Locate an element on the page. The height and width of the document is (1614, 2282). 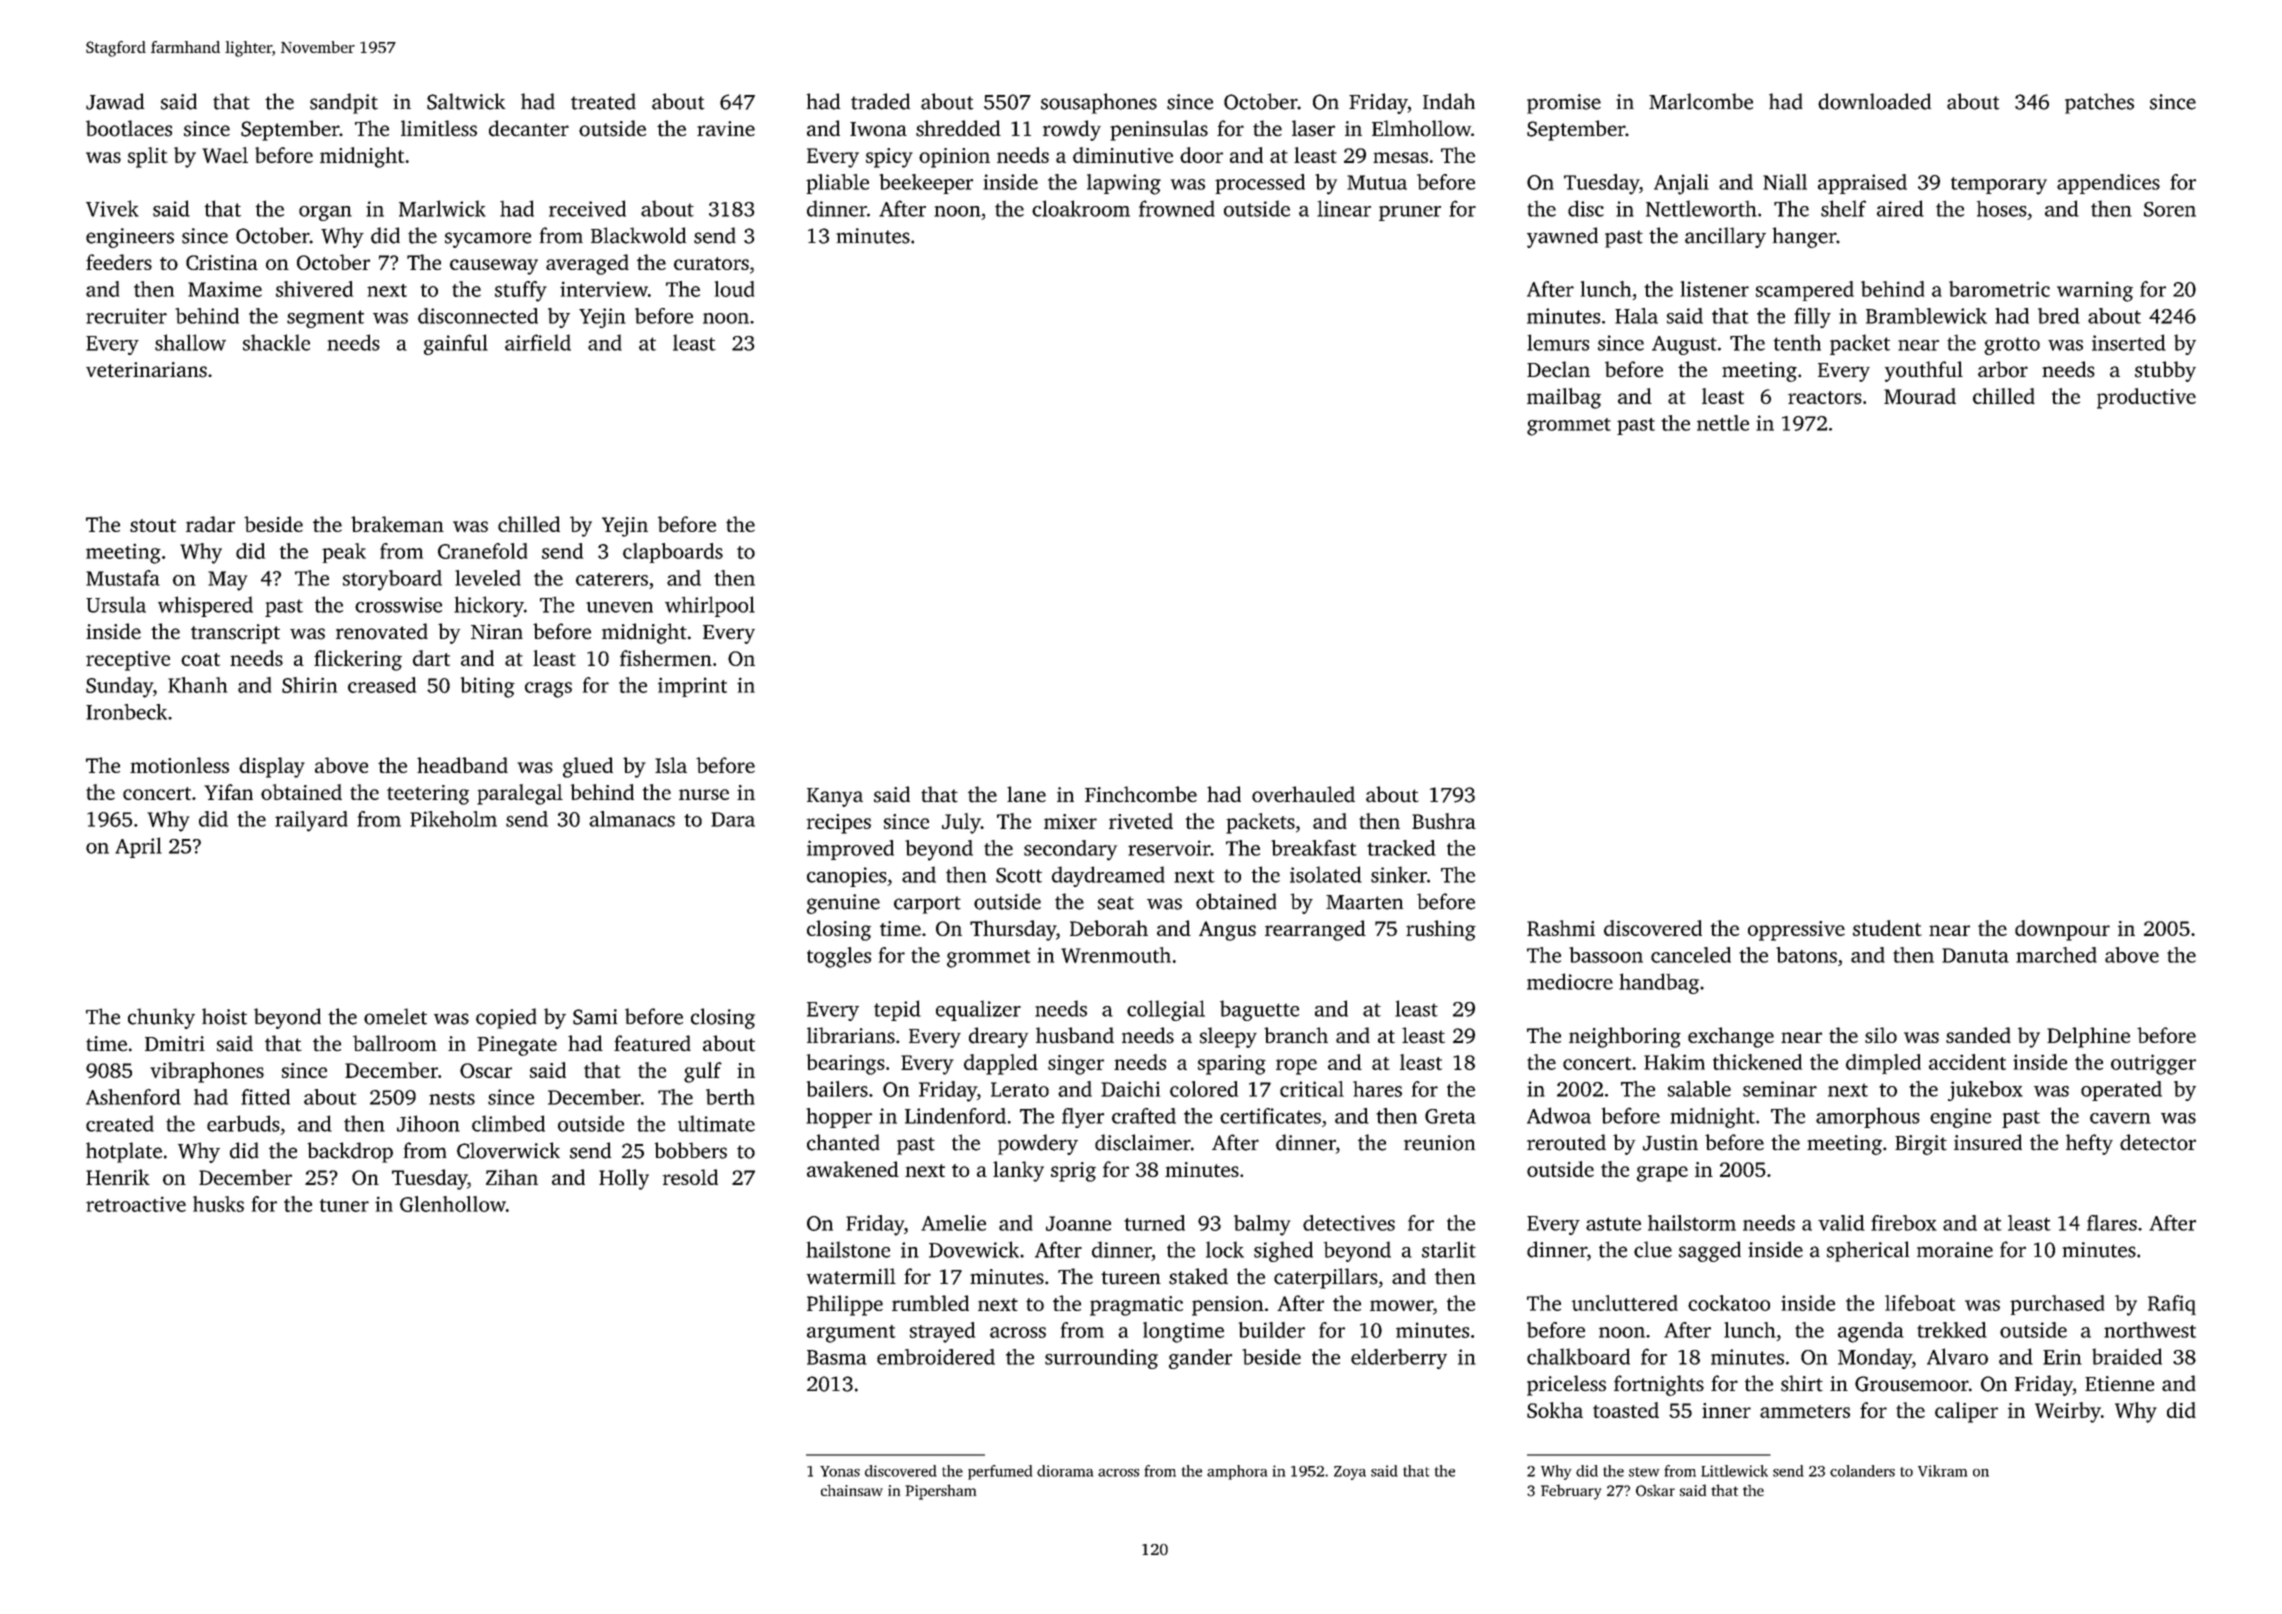
mailbag is located at coordinates (1564, 398).
